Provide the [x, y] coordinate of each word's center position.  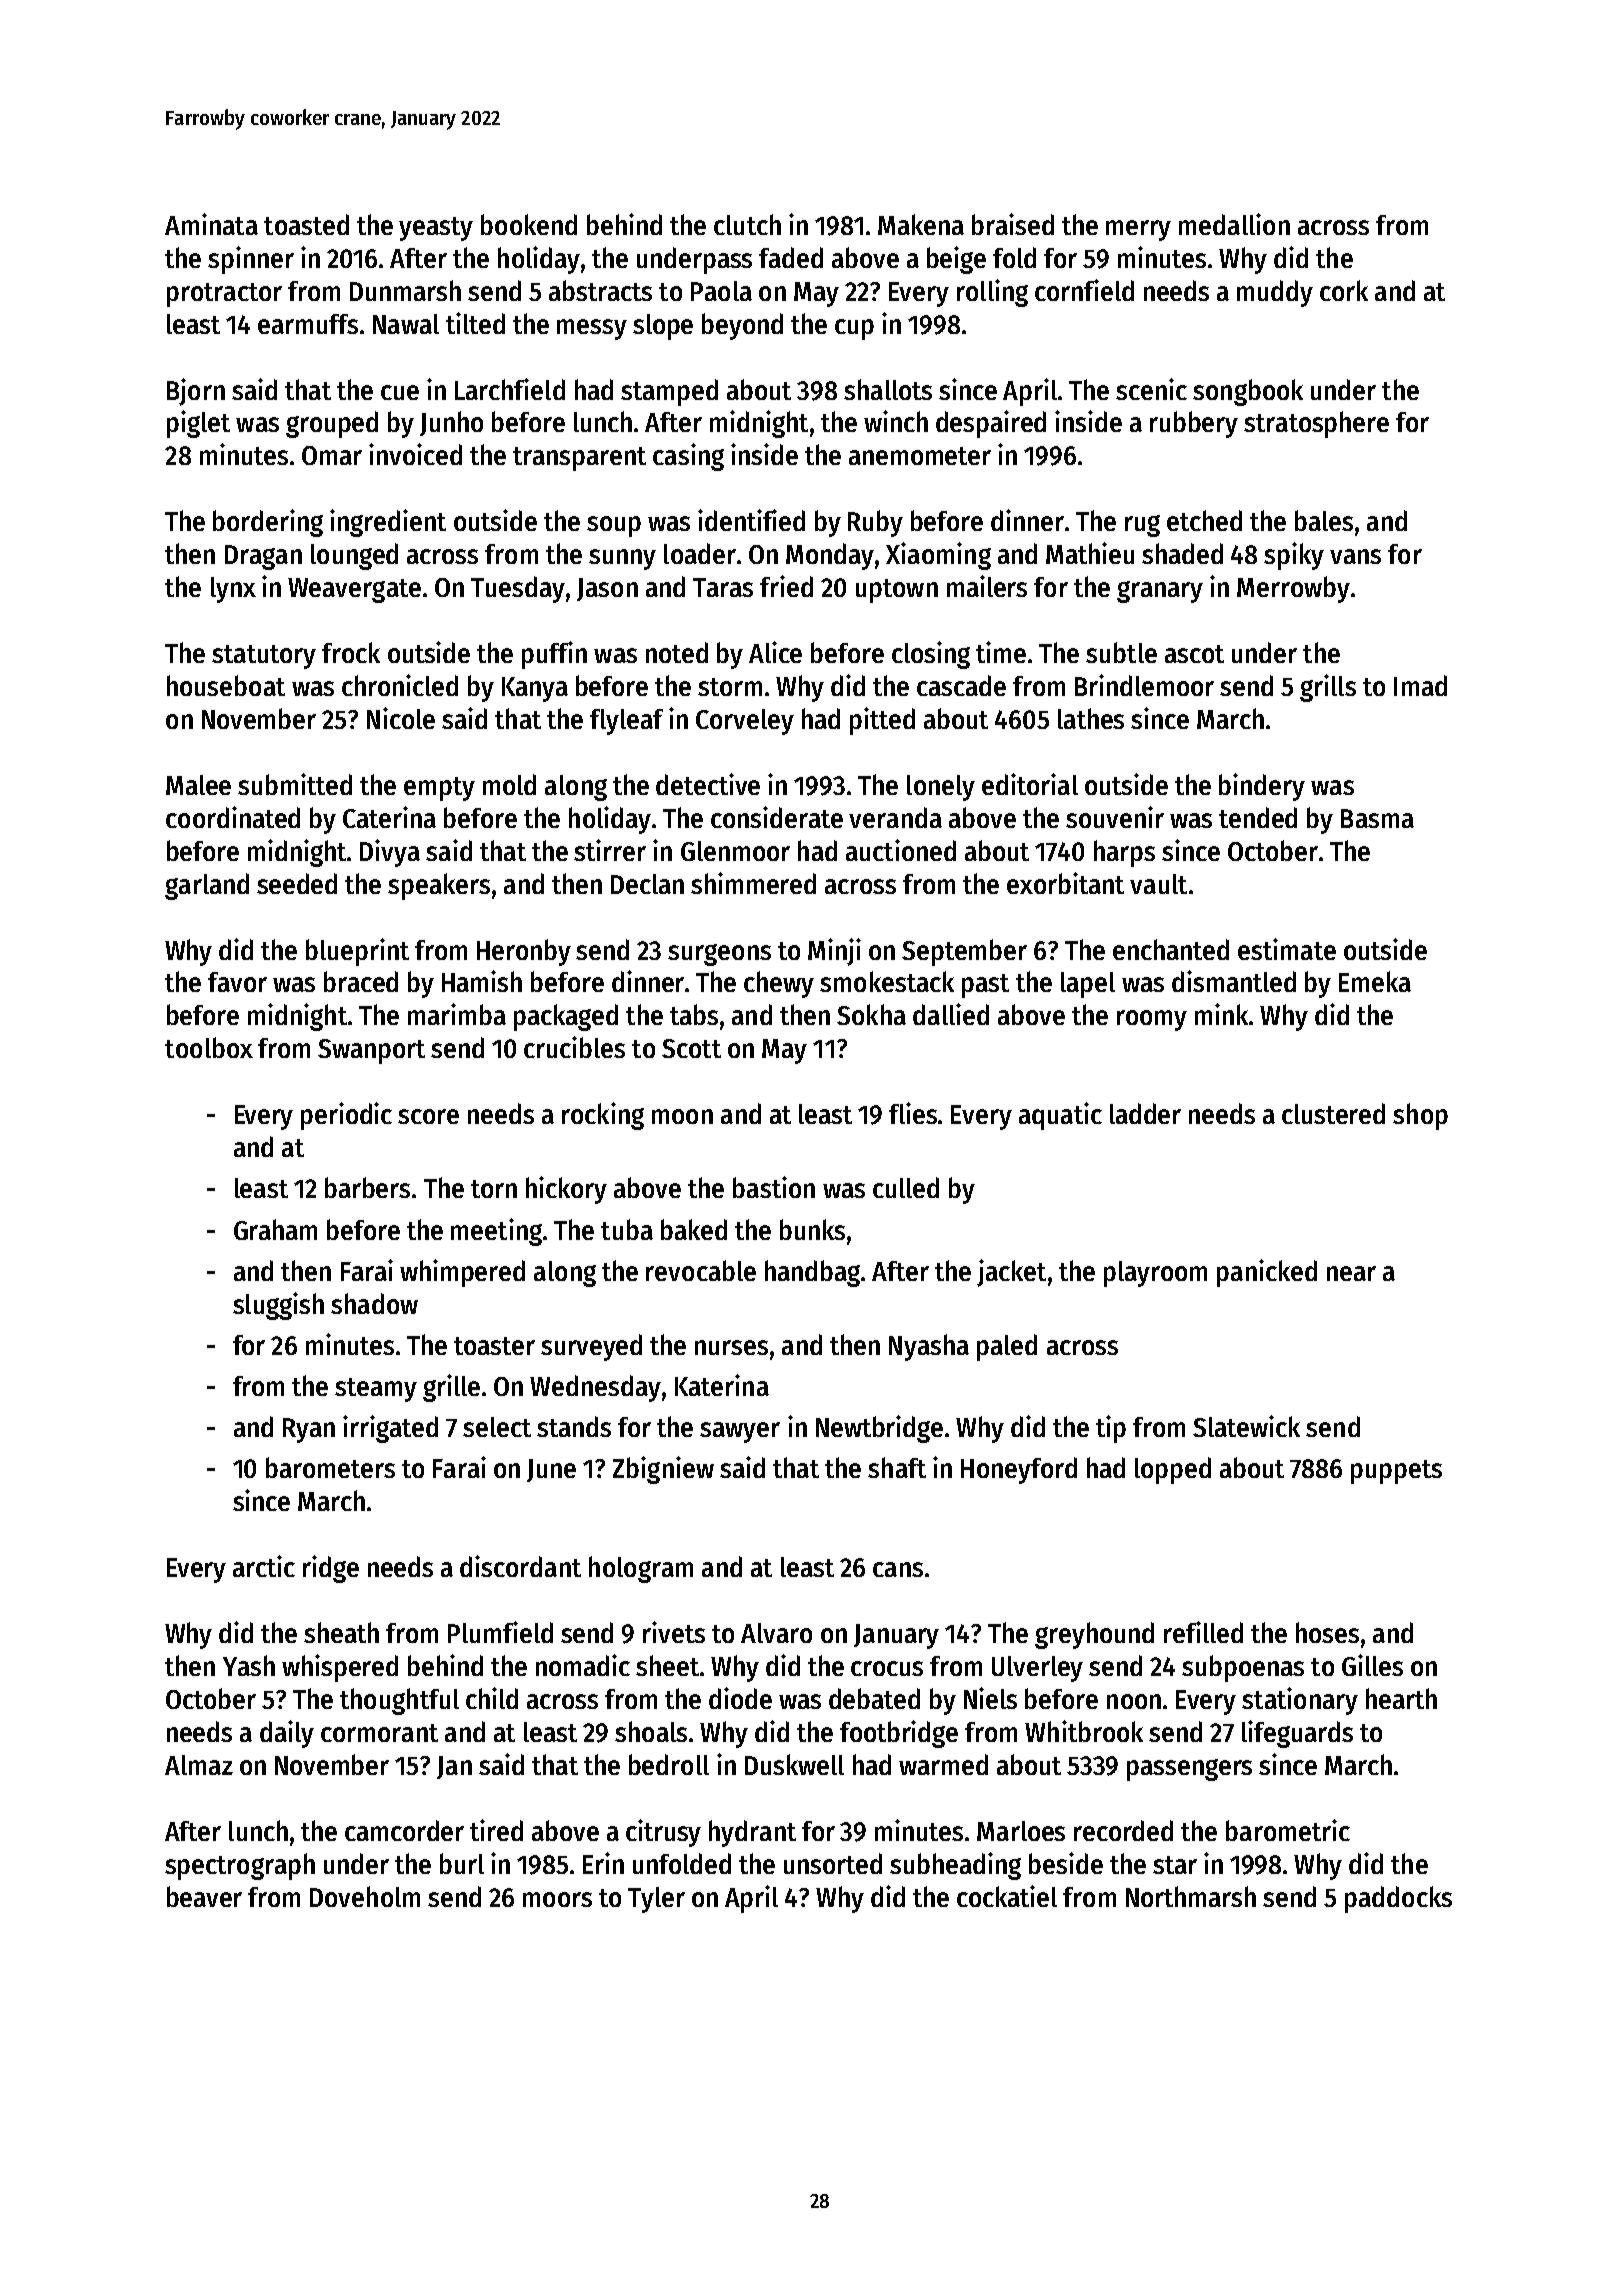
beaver [204, 1896]
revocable [701, 1270]
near [1351, 1273]
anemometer [920, 456]
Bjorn [196, 392]
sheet [667, 1665]
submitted [295, 784]
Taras [723, 587]
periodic [346, 1116]
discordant [520, 1566]
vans [1355, 556]
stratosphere [1316, 424]
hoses [1327, 1632]
